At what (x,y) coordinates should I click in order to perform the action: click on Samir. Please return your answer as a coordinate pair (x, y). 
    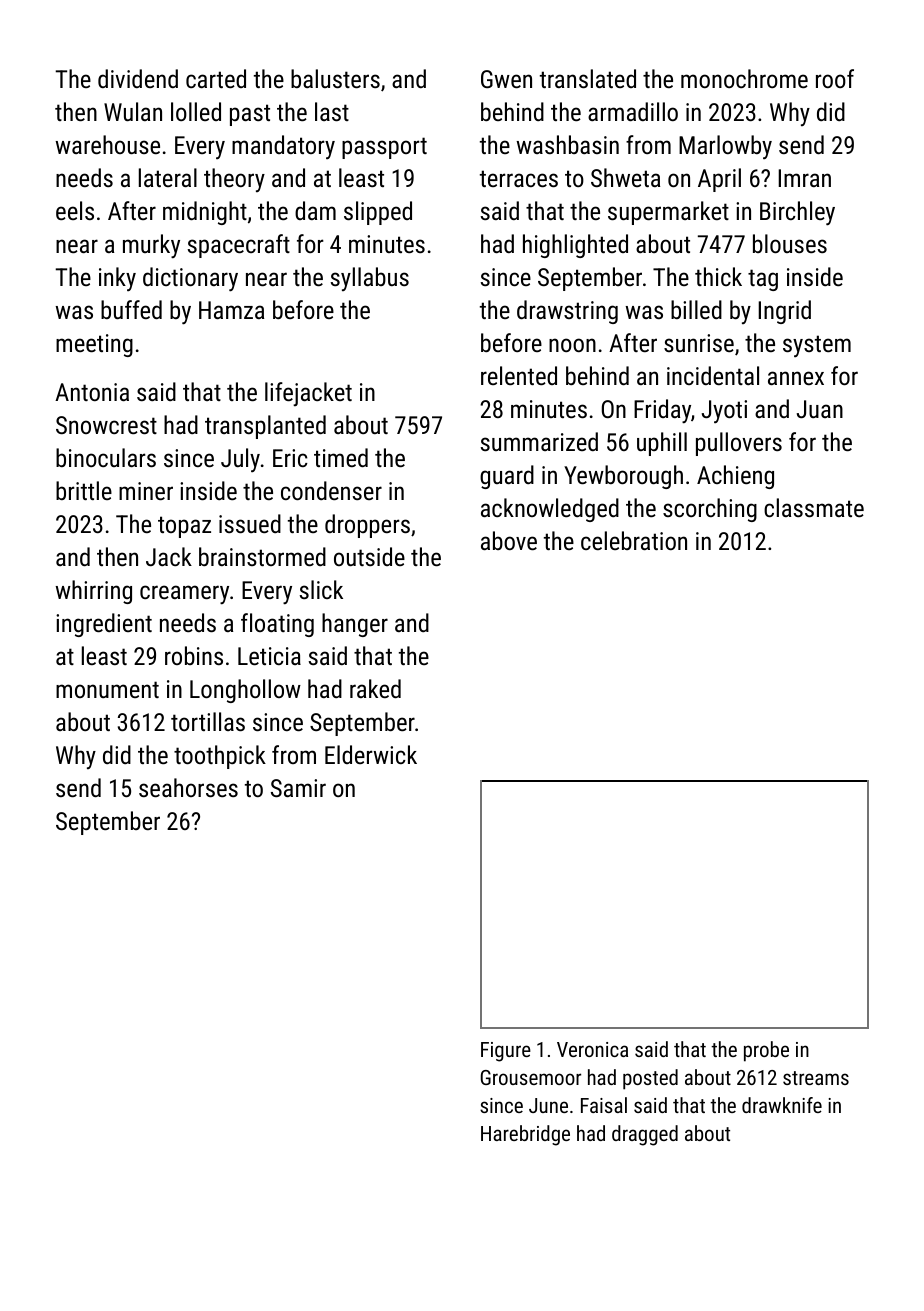
    Looking at the image, I should click on (298, 788).
